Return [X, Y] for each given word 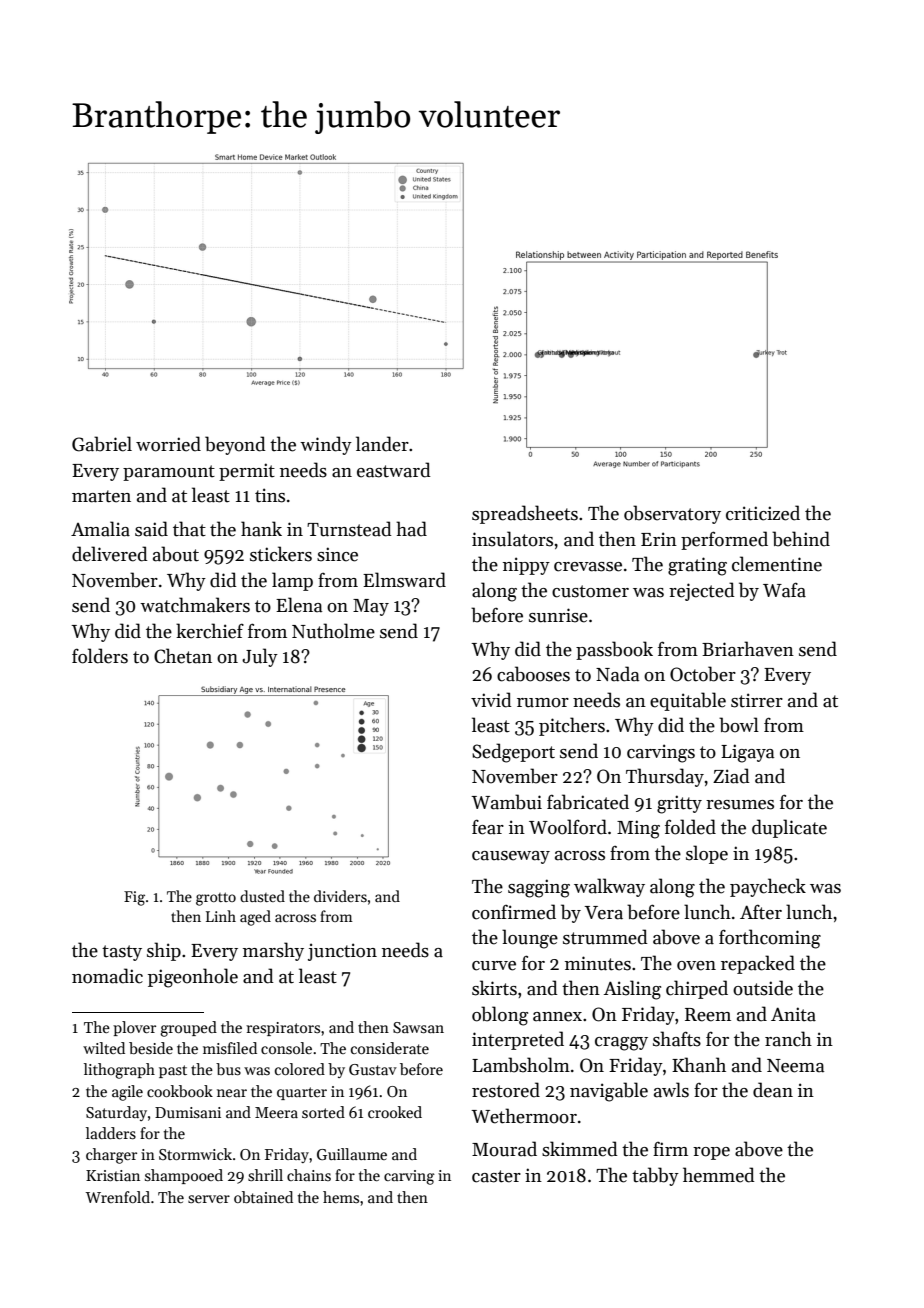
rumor [543, 703]
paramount [169, 473]
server [209, 1199]
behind [801, 539]
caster [496, 1176]
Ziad [731, 776]
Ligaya [747, 753]
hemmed [719, 1175]
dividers [340, 896]
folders [100, 656]
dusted [262, 896]
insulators [512, 539]
